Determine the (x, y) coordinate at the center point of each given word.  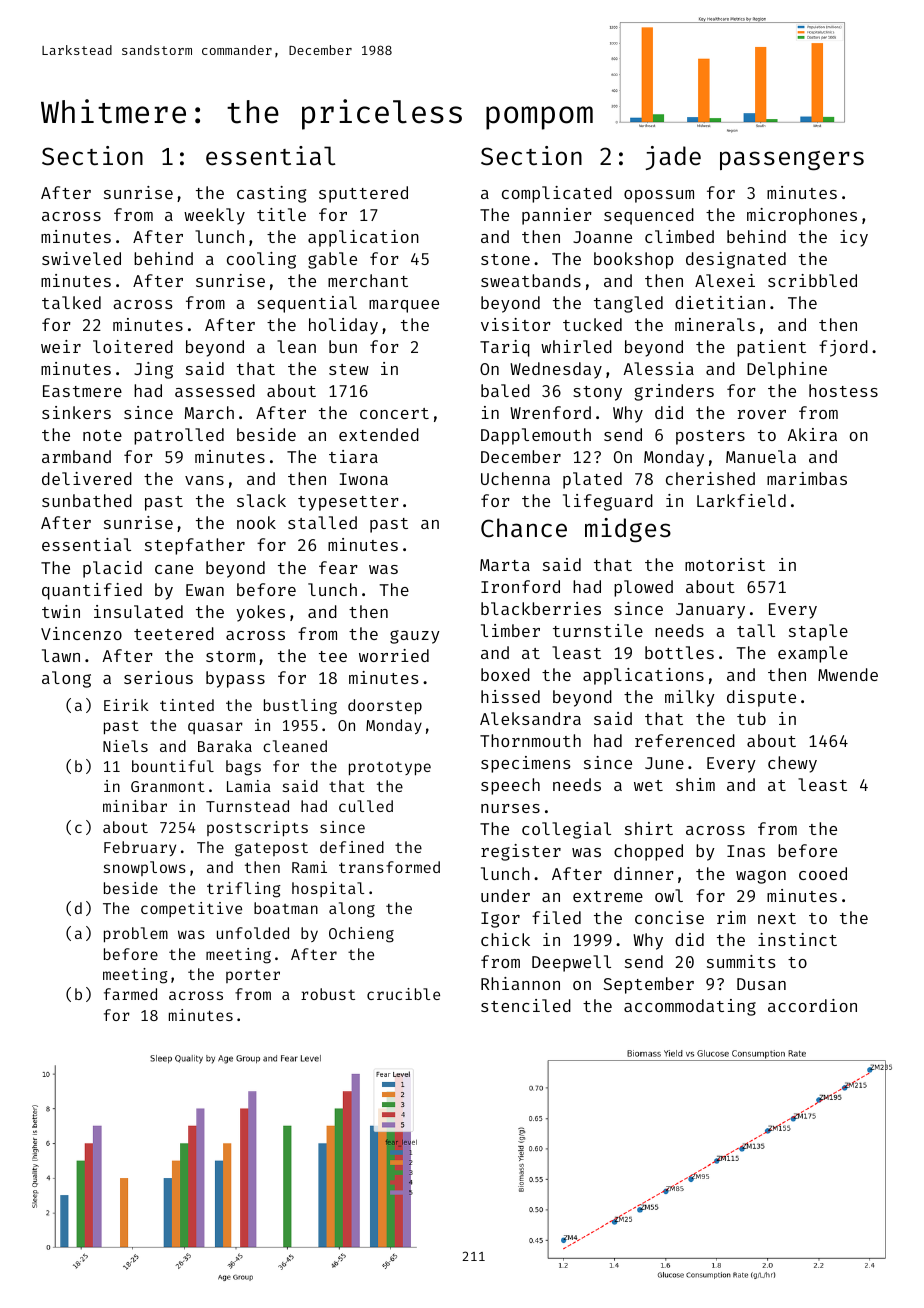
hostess (843, 390)
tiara (353, 456)
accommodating (690, 1007)
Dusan (761, 984)
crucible (403, 994)
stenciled (526, 1005)
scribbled (812, 280)
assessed (215, 390)
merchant (368, 280)
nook (256, 522)
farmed (130, 994)
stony (597, 393)
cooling (261, 260)
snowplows (145, 868)
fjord (843, 348)
